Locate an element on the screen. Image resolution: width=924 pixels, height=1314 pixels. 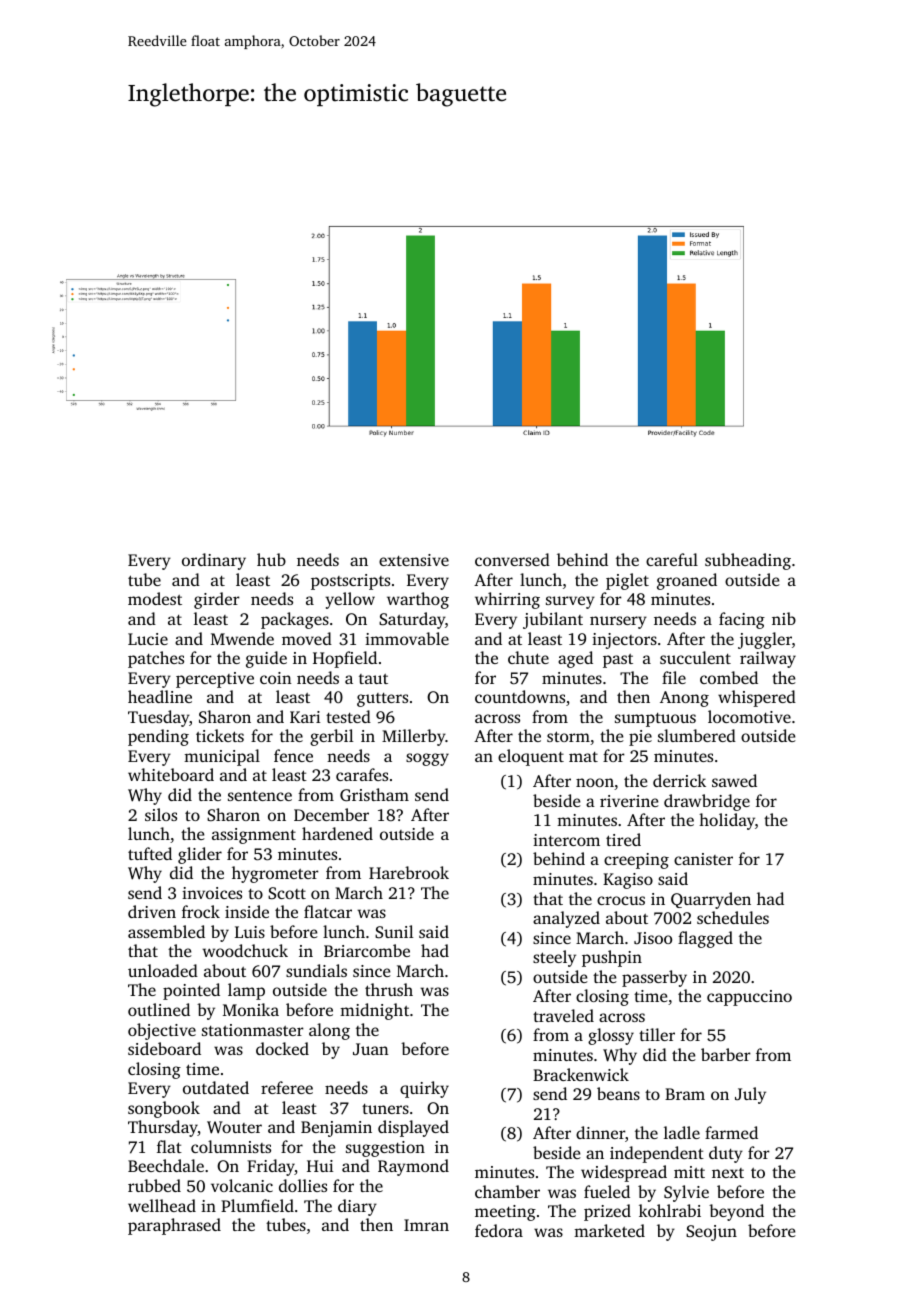
immovable is located at coordinates (407, 638).
